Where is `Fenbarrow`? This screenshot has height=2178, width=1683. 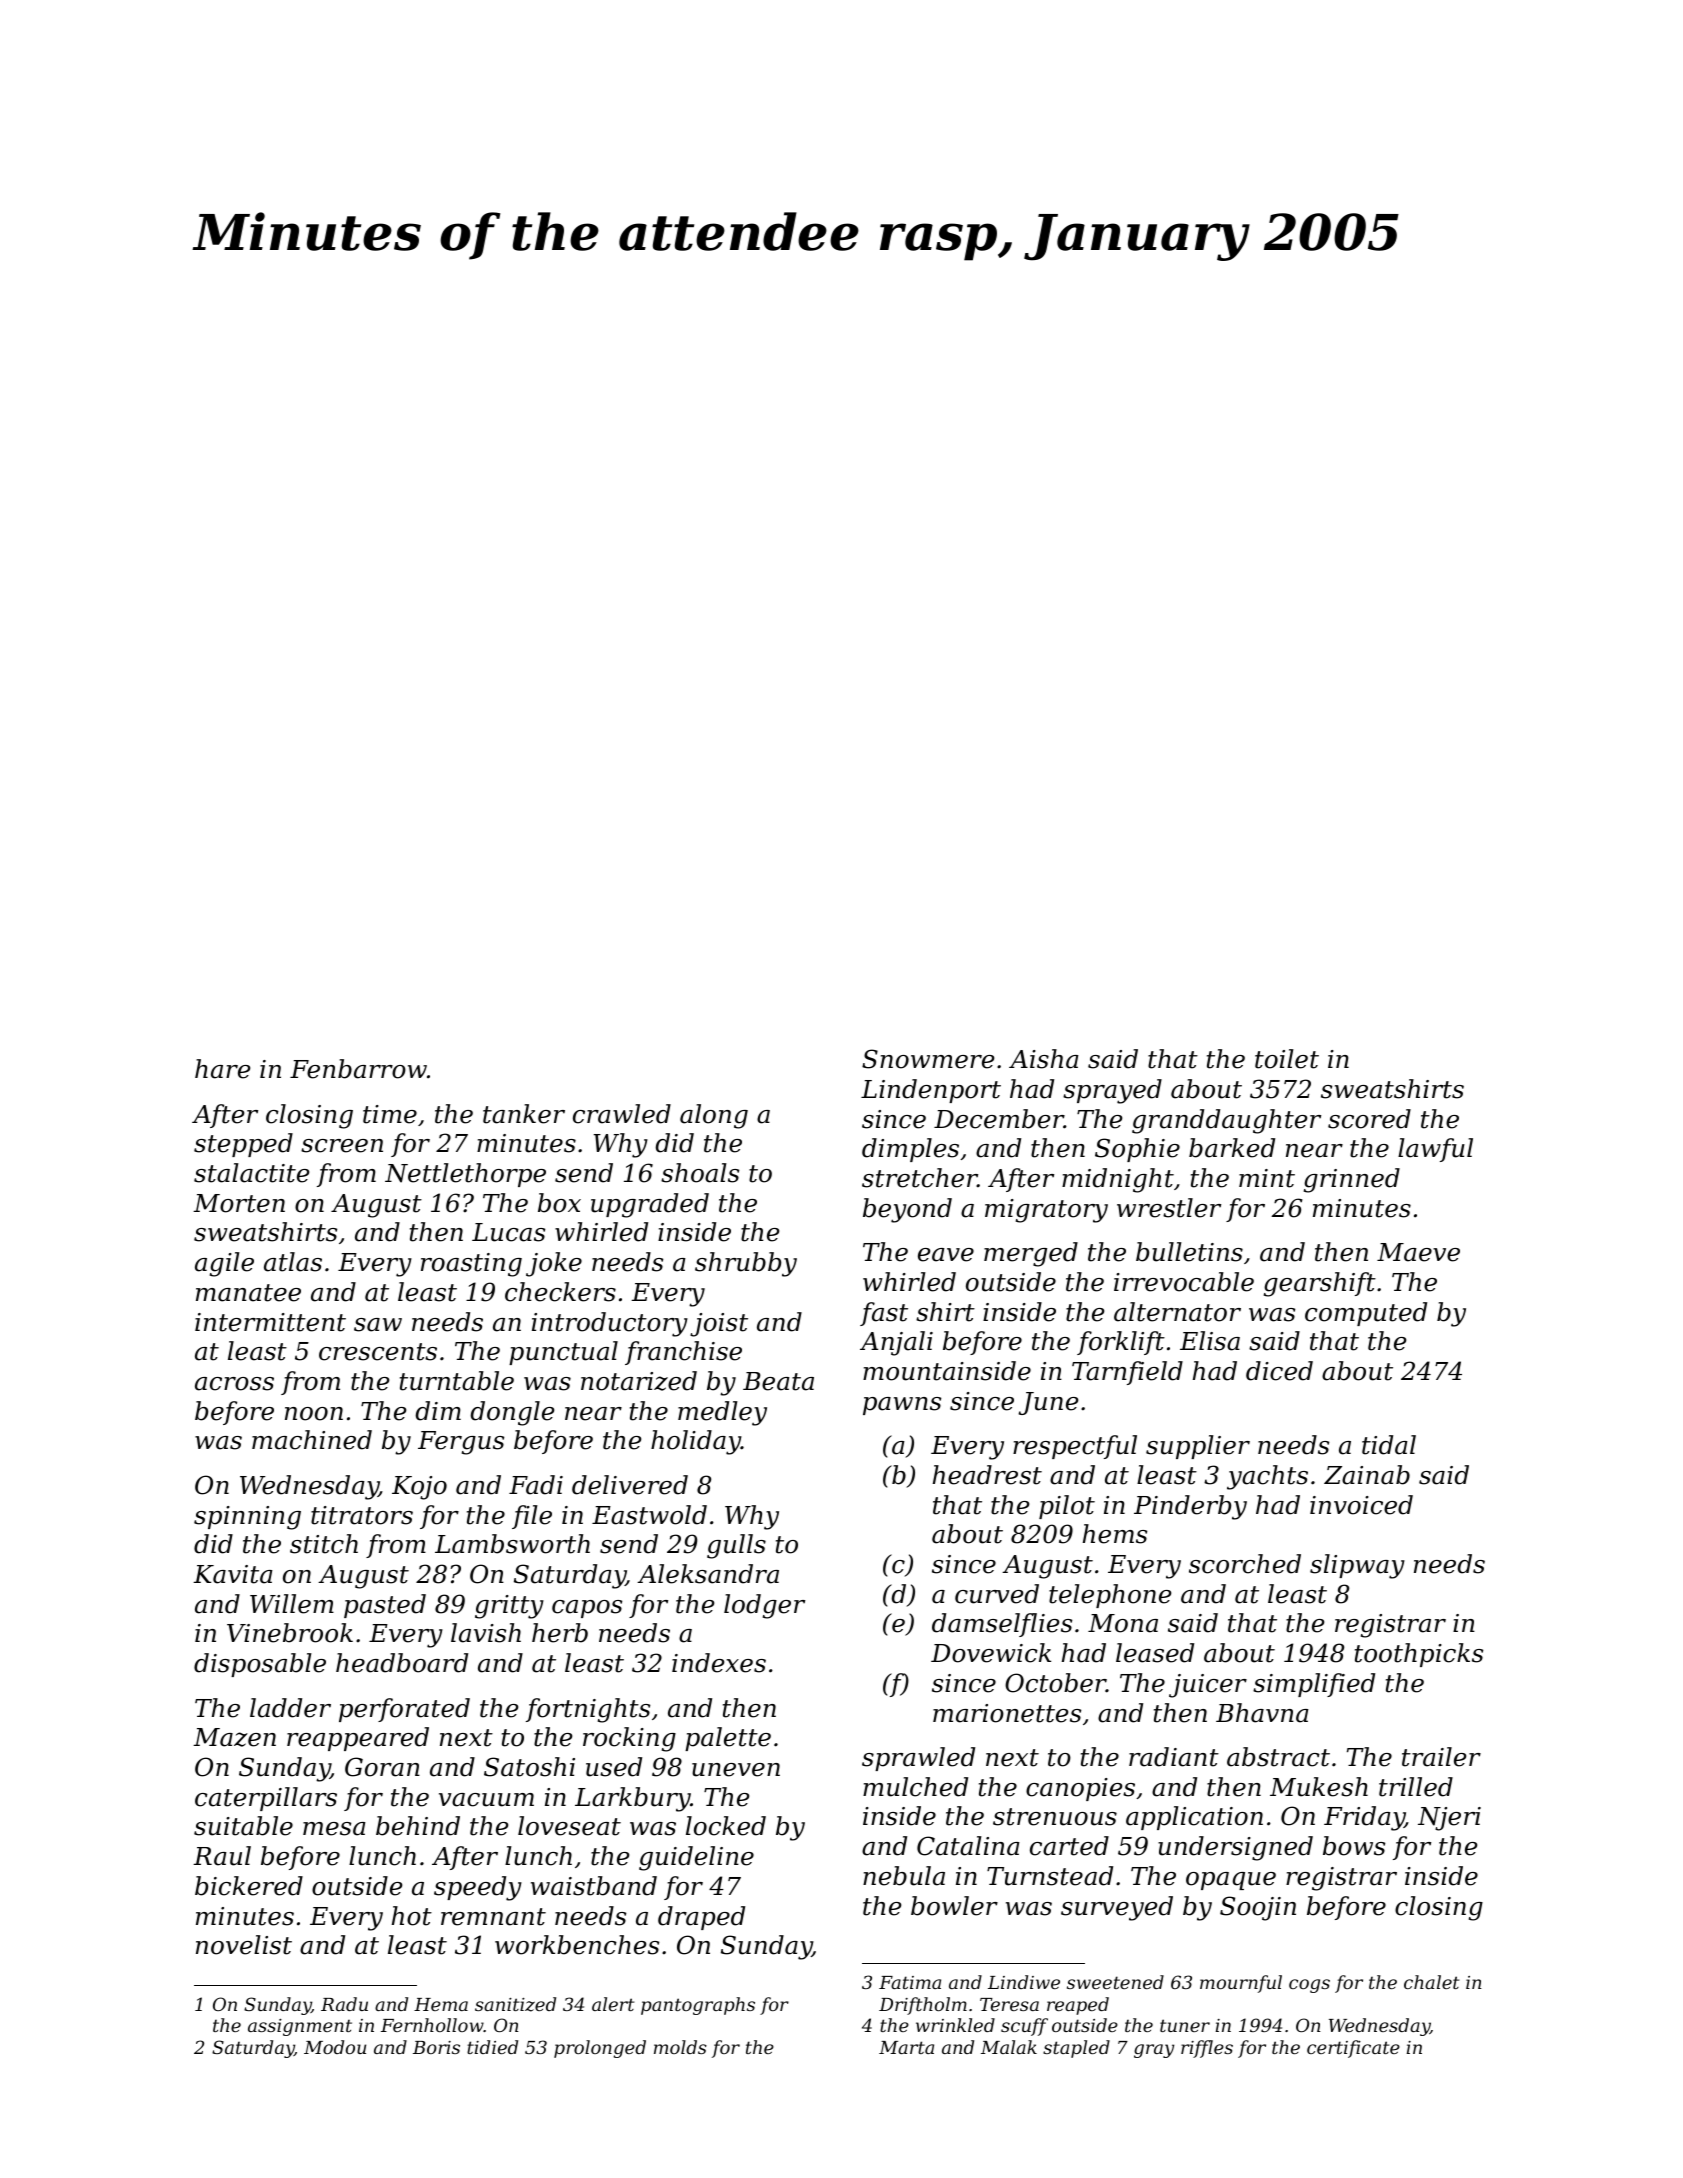 Fenbarrow is located at coordinates (358, 1069).
